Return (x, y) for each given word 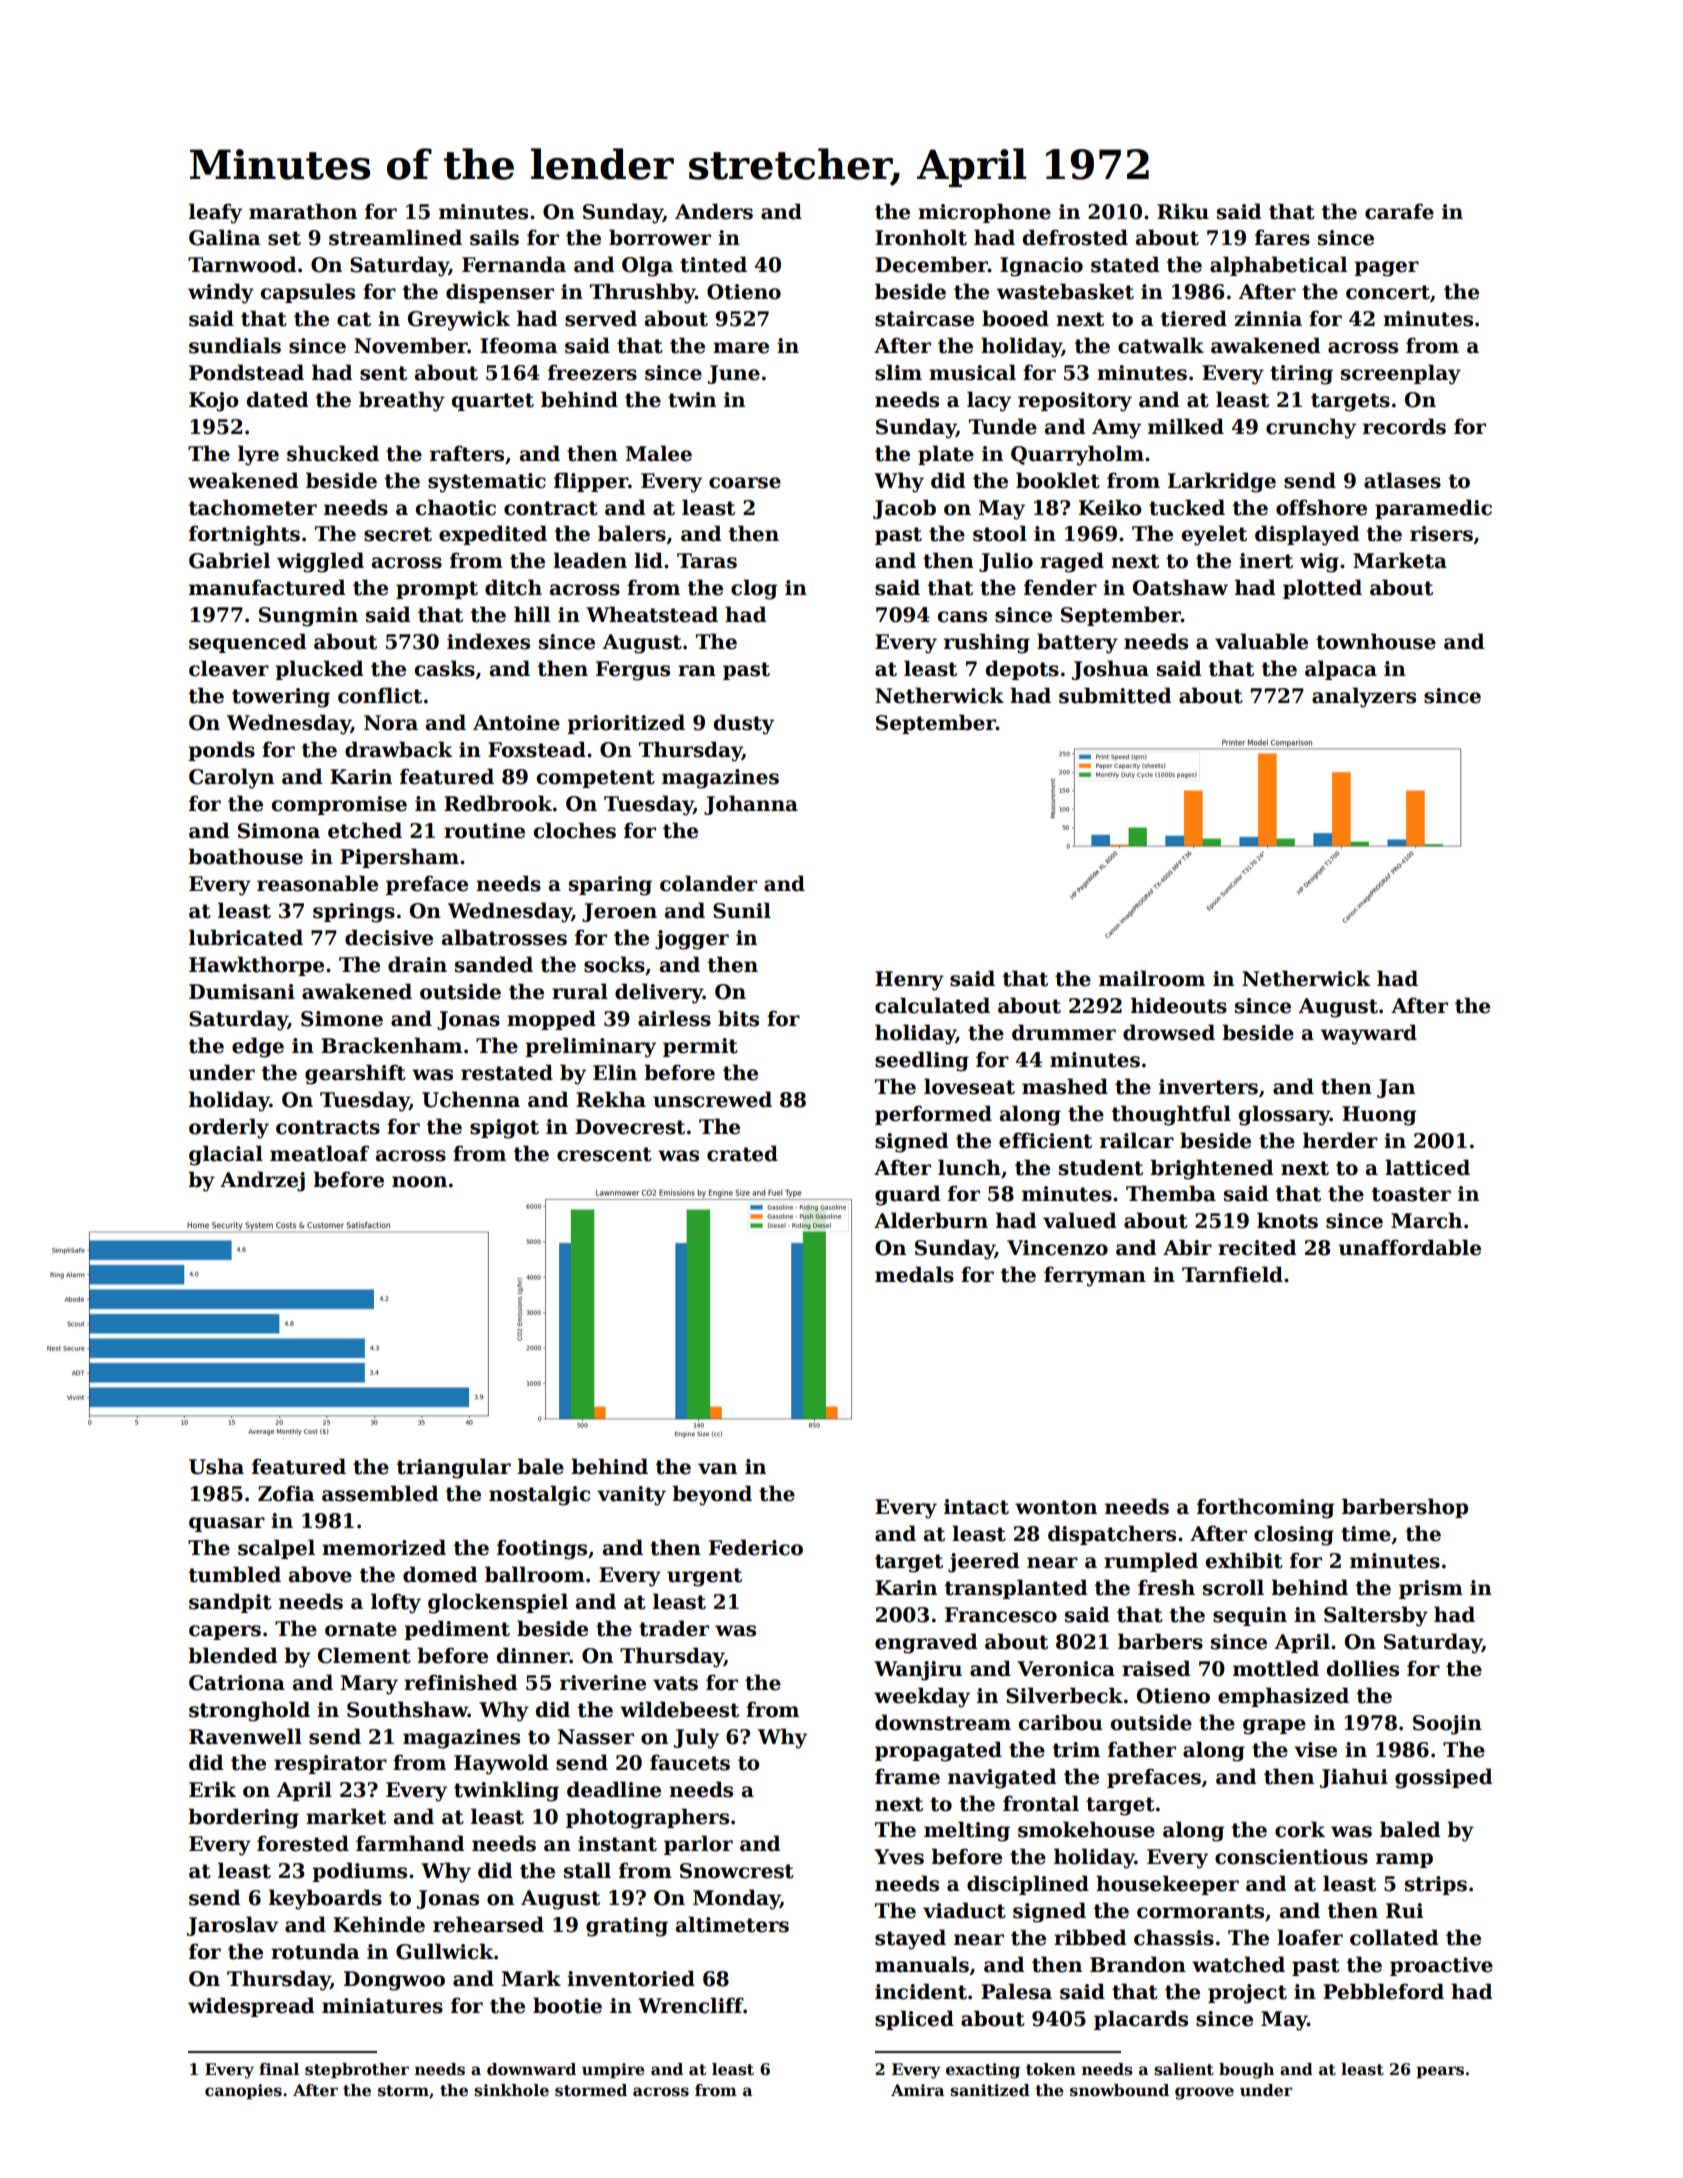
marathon (303, 211)
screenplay (1401, 374)
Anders (714, 211)
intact (976, 1507)
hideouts (1179, 1005)
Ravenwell (245, 1736)
